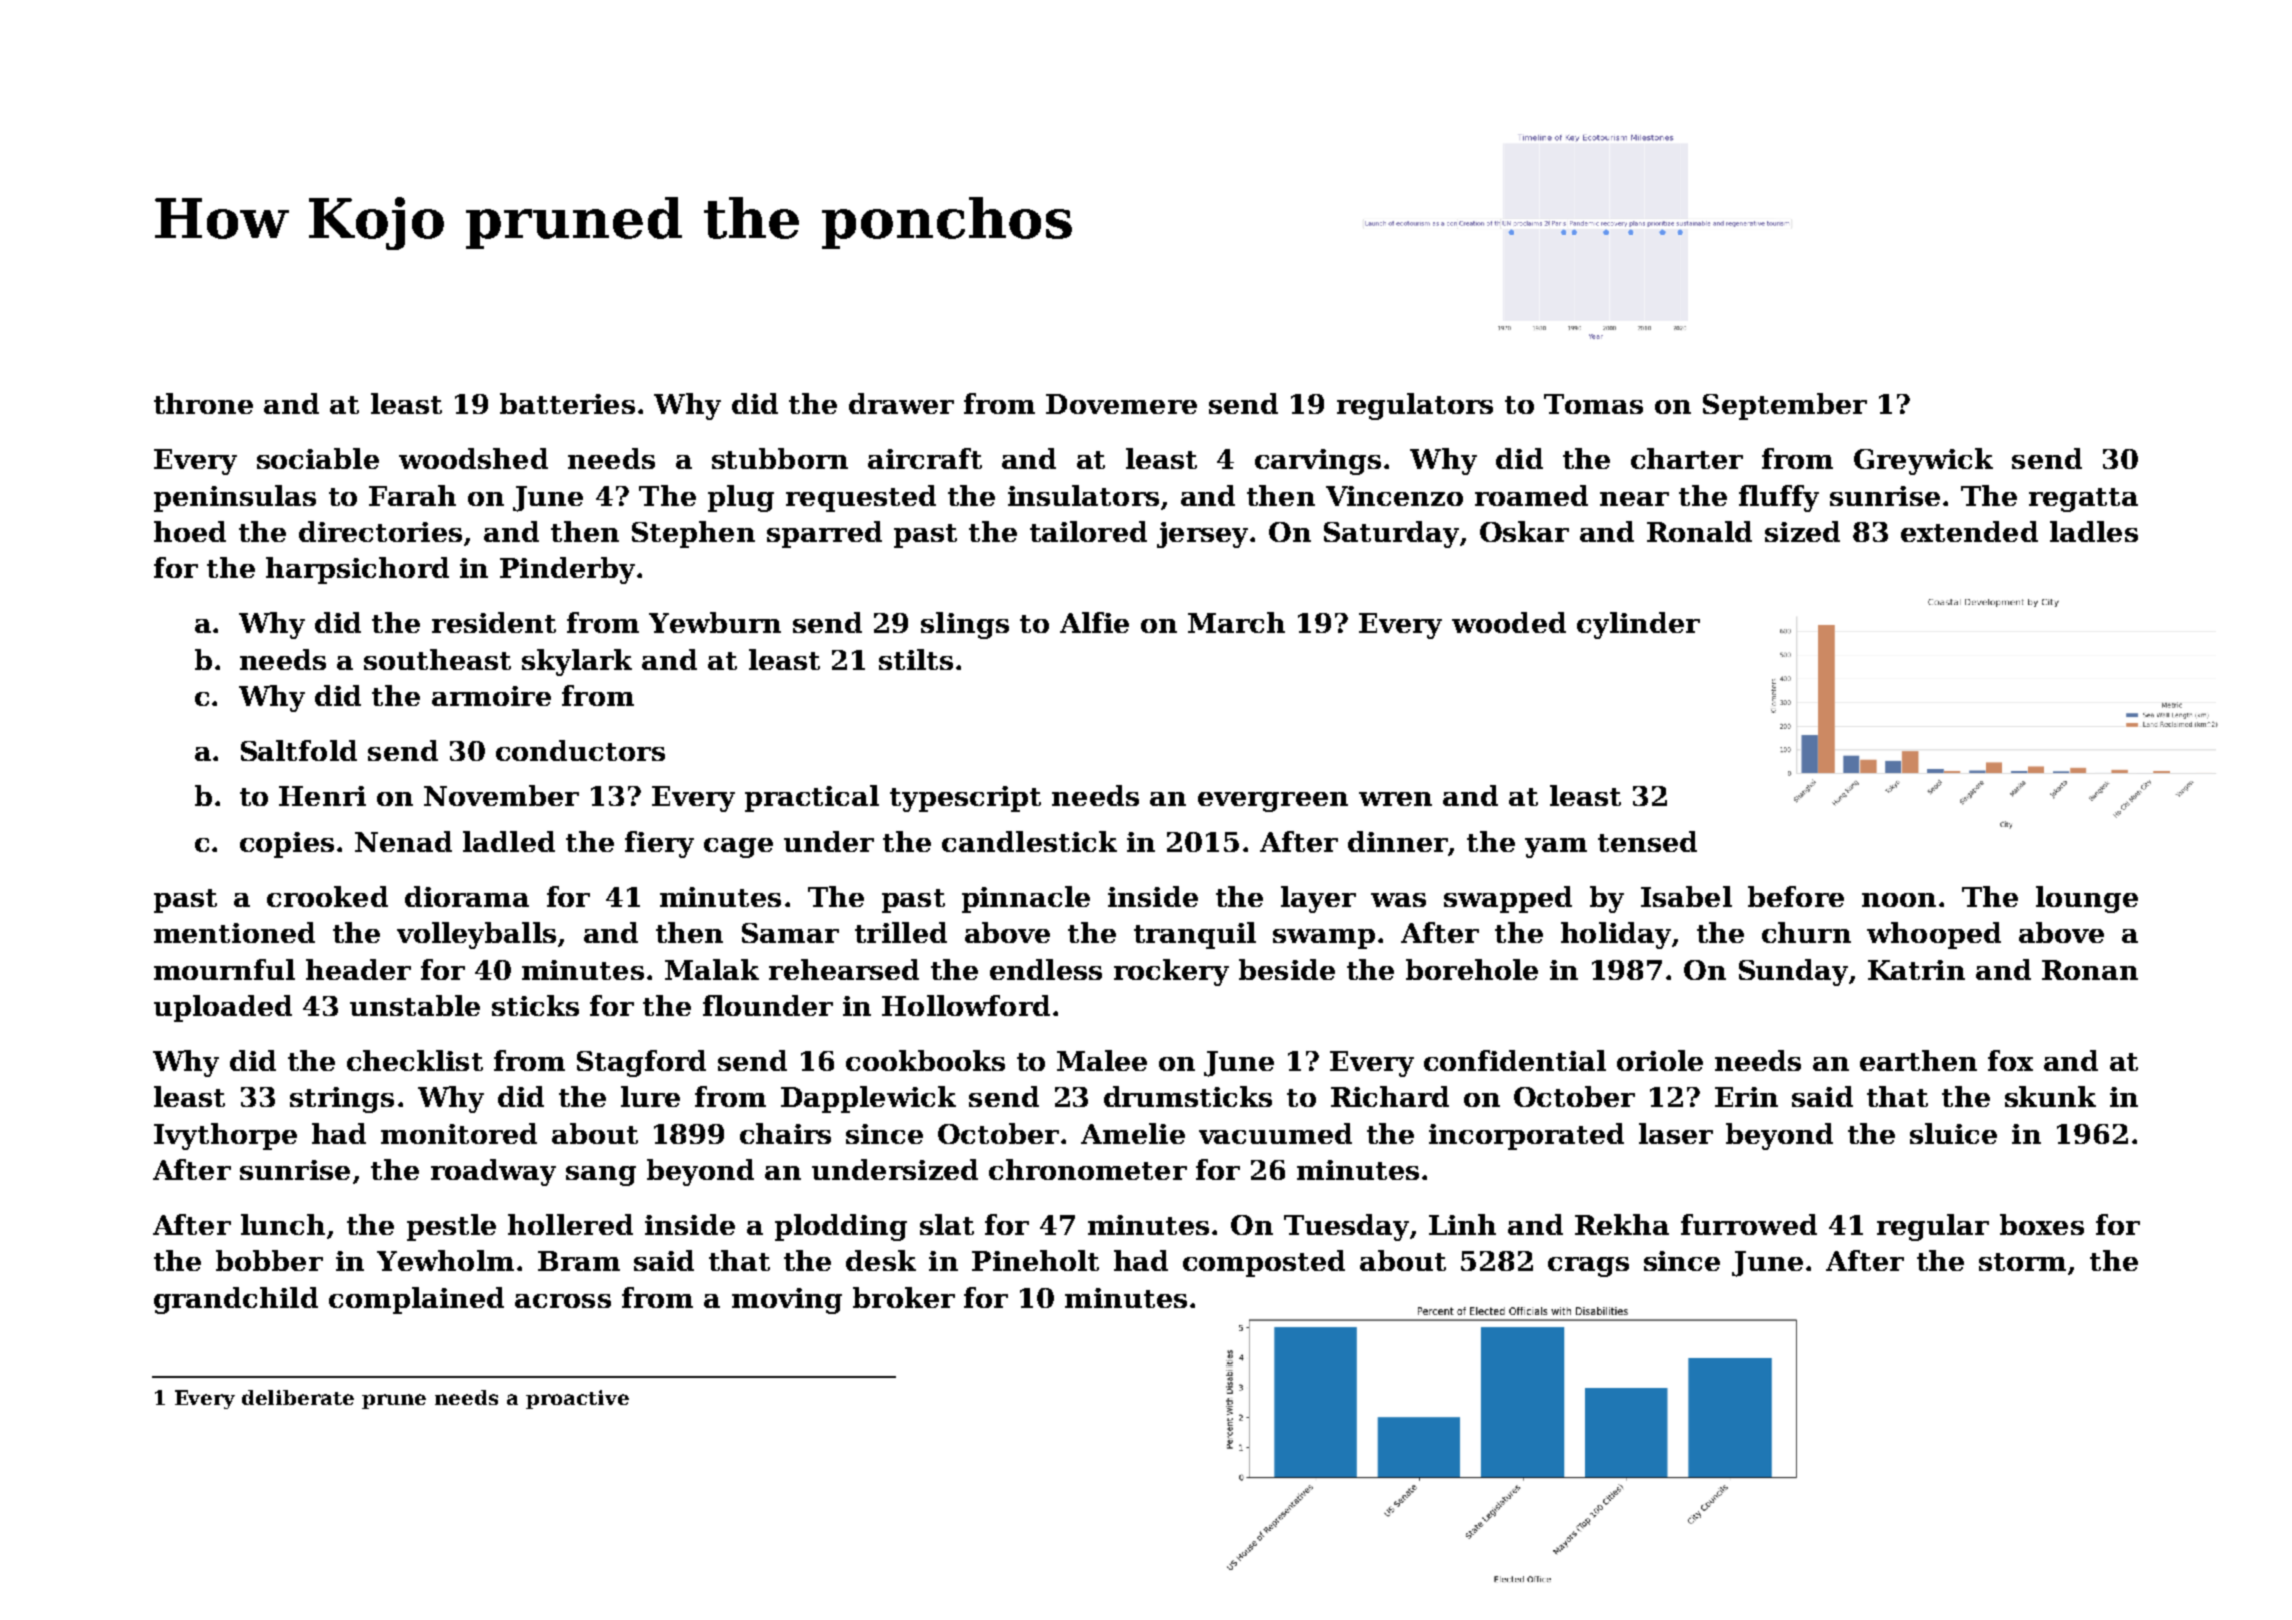 This page has width=2292, height=1620. What do you see at coordinates (1121, 404) in the page?
I see `Dovemere` at bounding box center [1121, 404].
